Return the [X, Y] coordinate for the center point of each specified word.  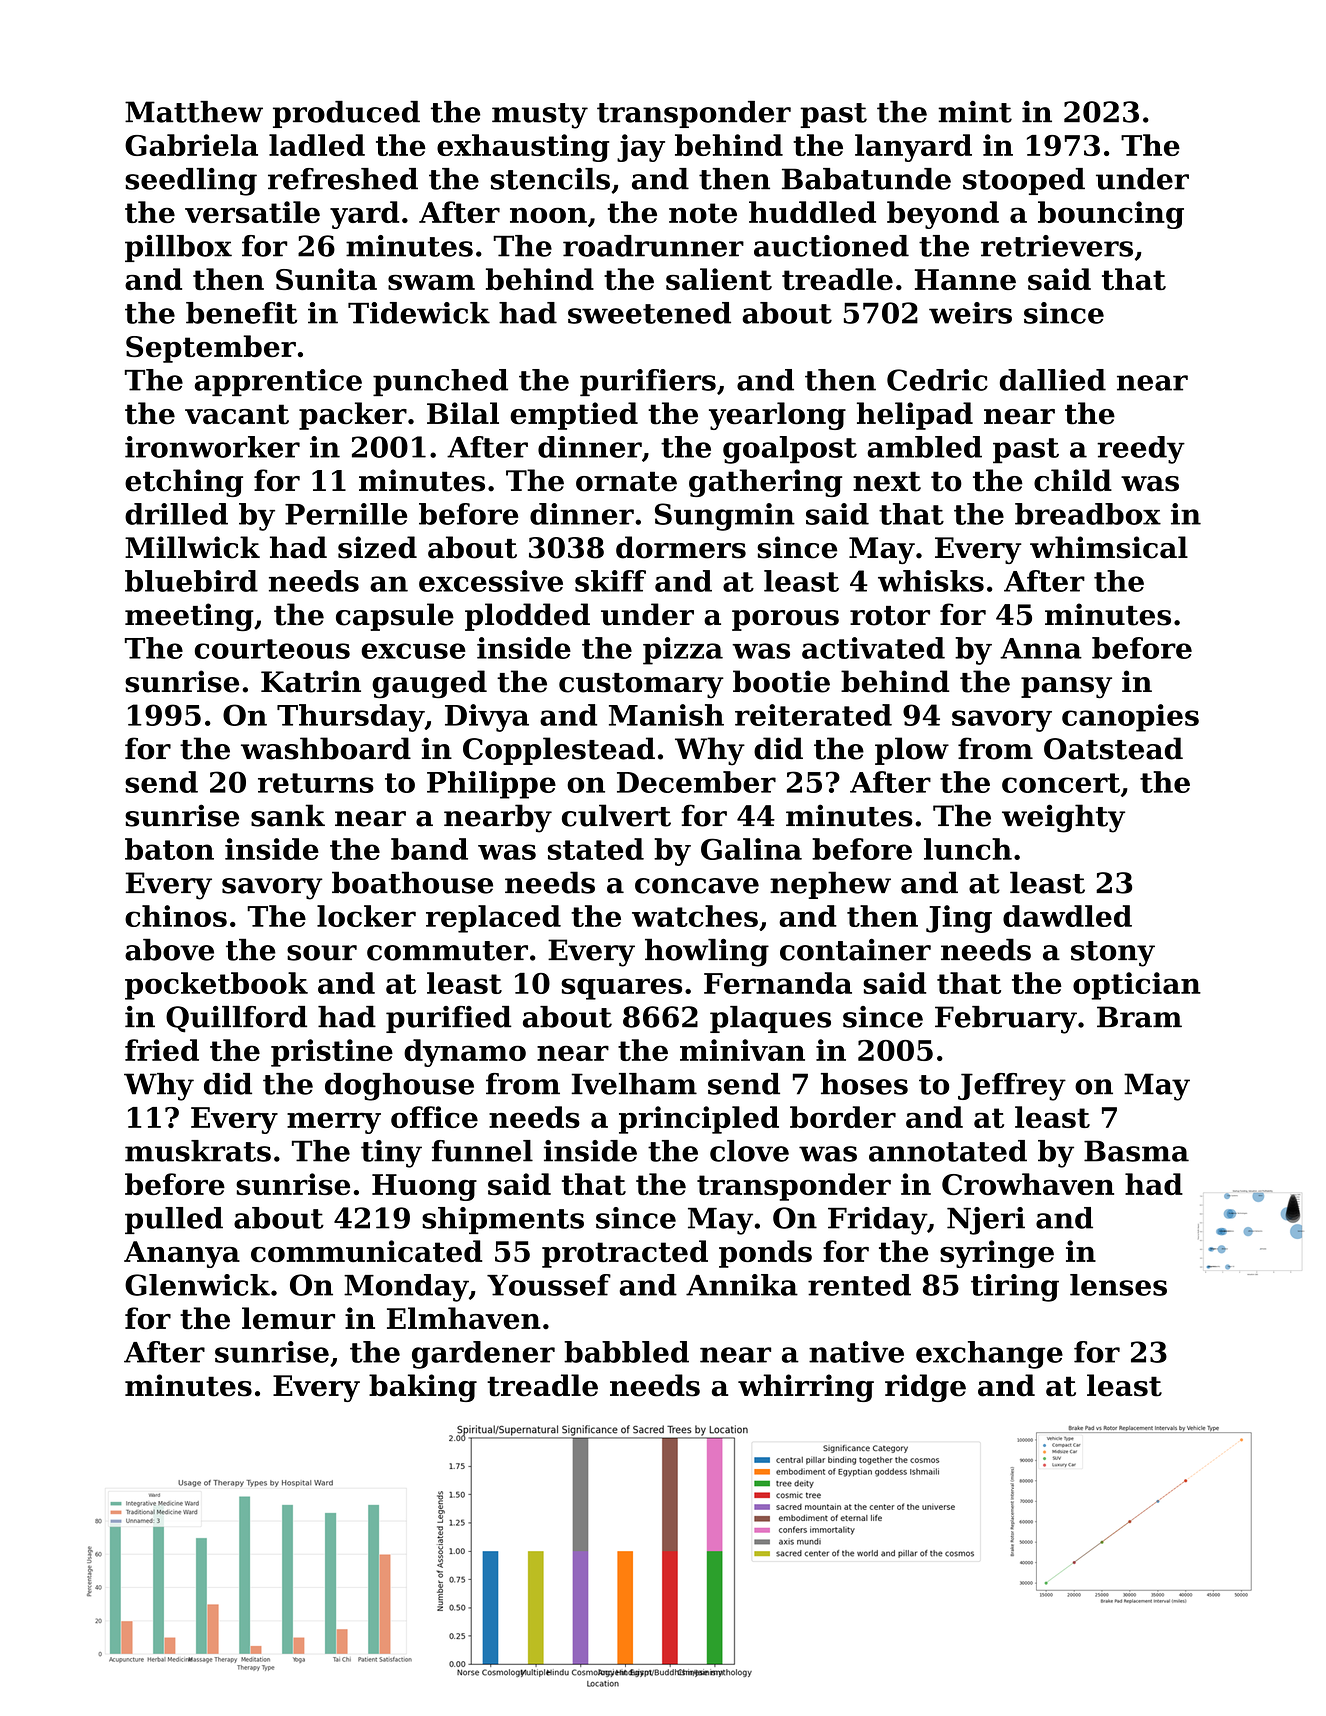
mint [975, 112]
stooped [1024, 181]
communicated [366, 1251]
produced [346, 114]
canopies [1130, 718]
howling [707, 952]
